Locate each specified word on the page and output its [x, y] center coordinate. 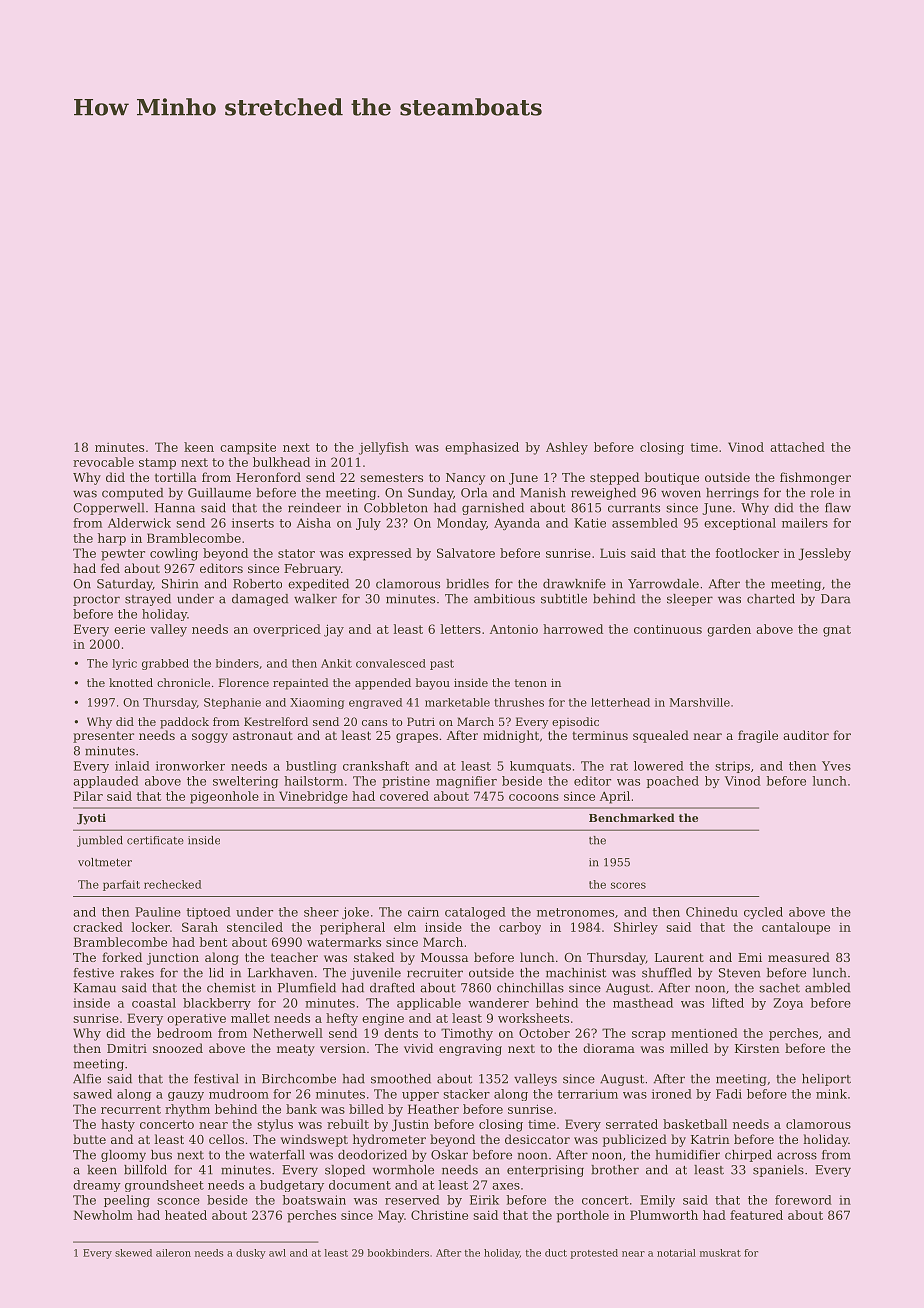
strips [732, 767]
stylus [275, 1125]
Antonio [514, 629]
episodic [575, 723]
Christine [439, 1215]
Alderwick [139, 523]
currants [634, 508]
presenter [103, 737]
